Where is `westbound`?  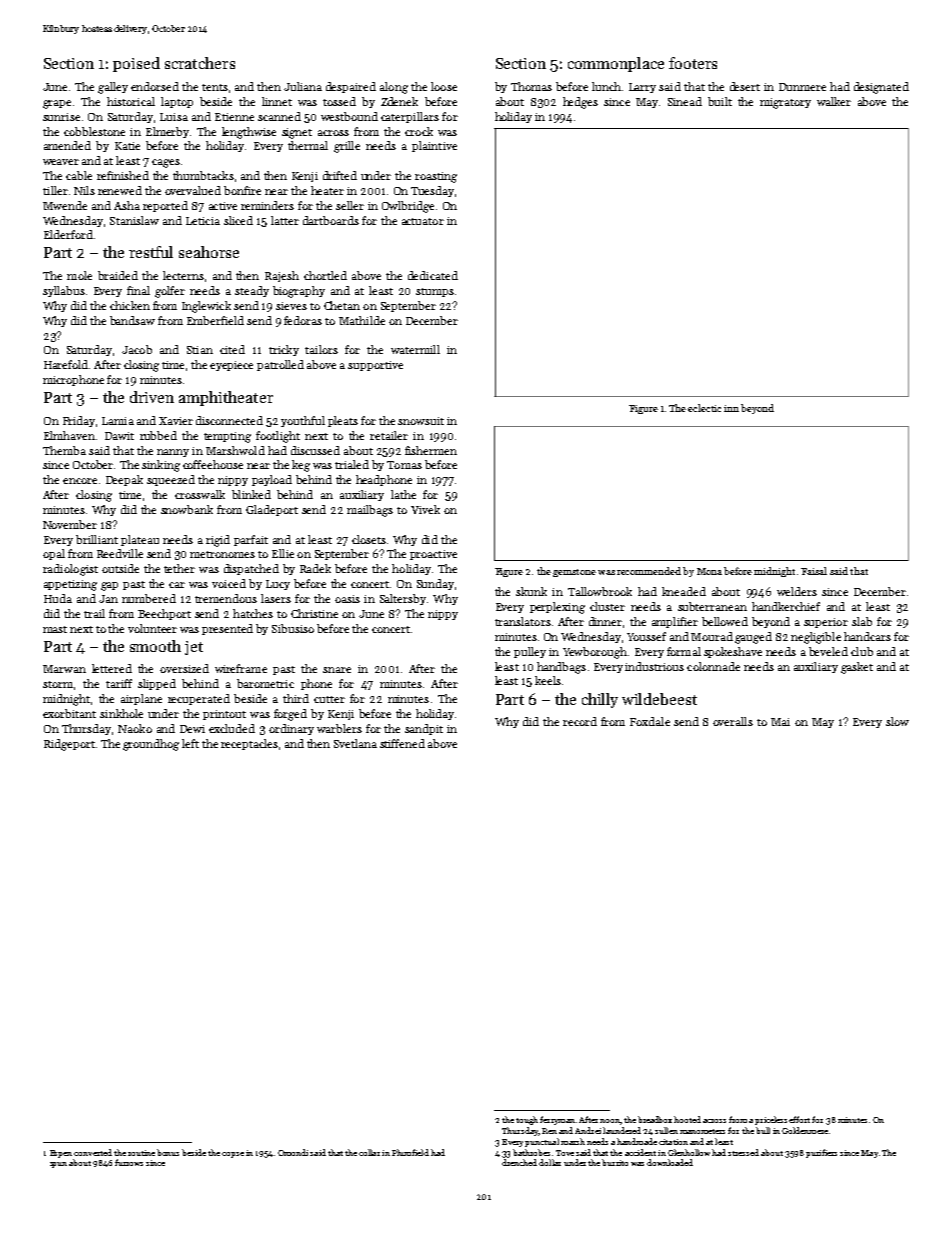 westbound is located at coordinates (349, 116).
